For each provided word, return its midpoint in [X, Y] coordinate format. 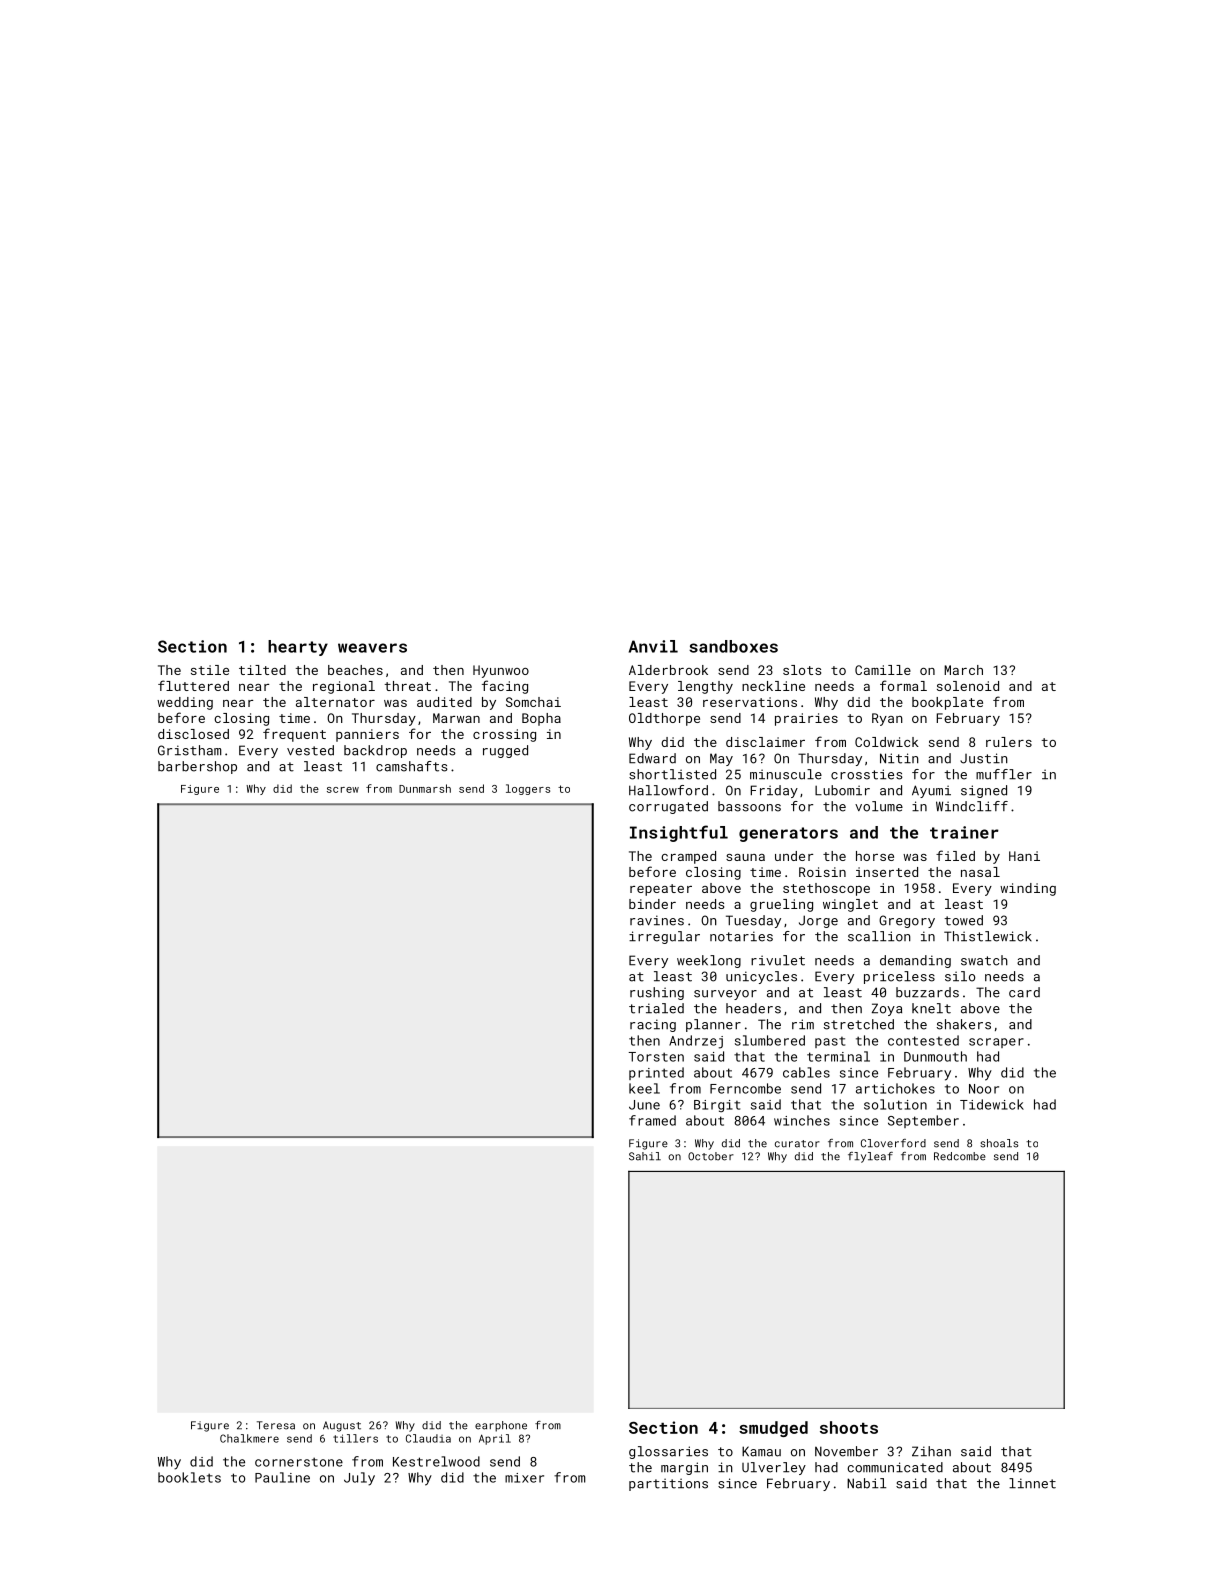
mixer [524, 1478]
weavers [372, 648]
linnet [1032, 1483]
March [963, 670]
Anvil [653, 646]
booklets [189, 1477]
